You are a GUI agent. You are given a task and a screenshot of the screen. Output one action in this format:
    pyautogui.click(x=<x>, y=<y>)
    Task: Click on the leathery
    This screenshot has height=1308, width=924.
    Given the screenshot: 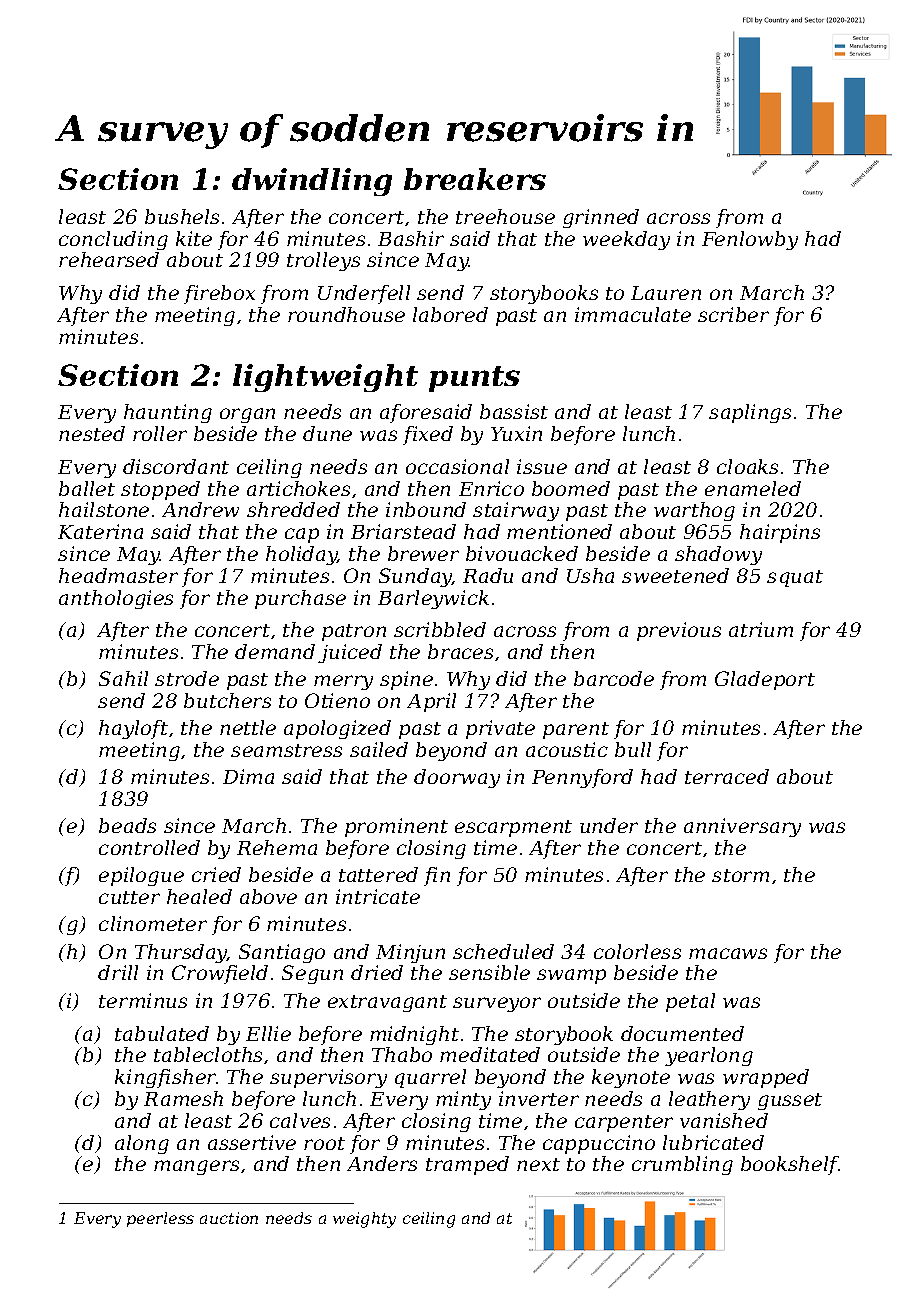 What is the action you would take?
    pyautogui.click(x=709, y=1100)
